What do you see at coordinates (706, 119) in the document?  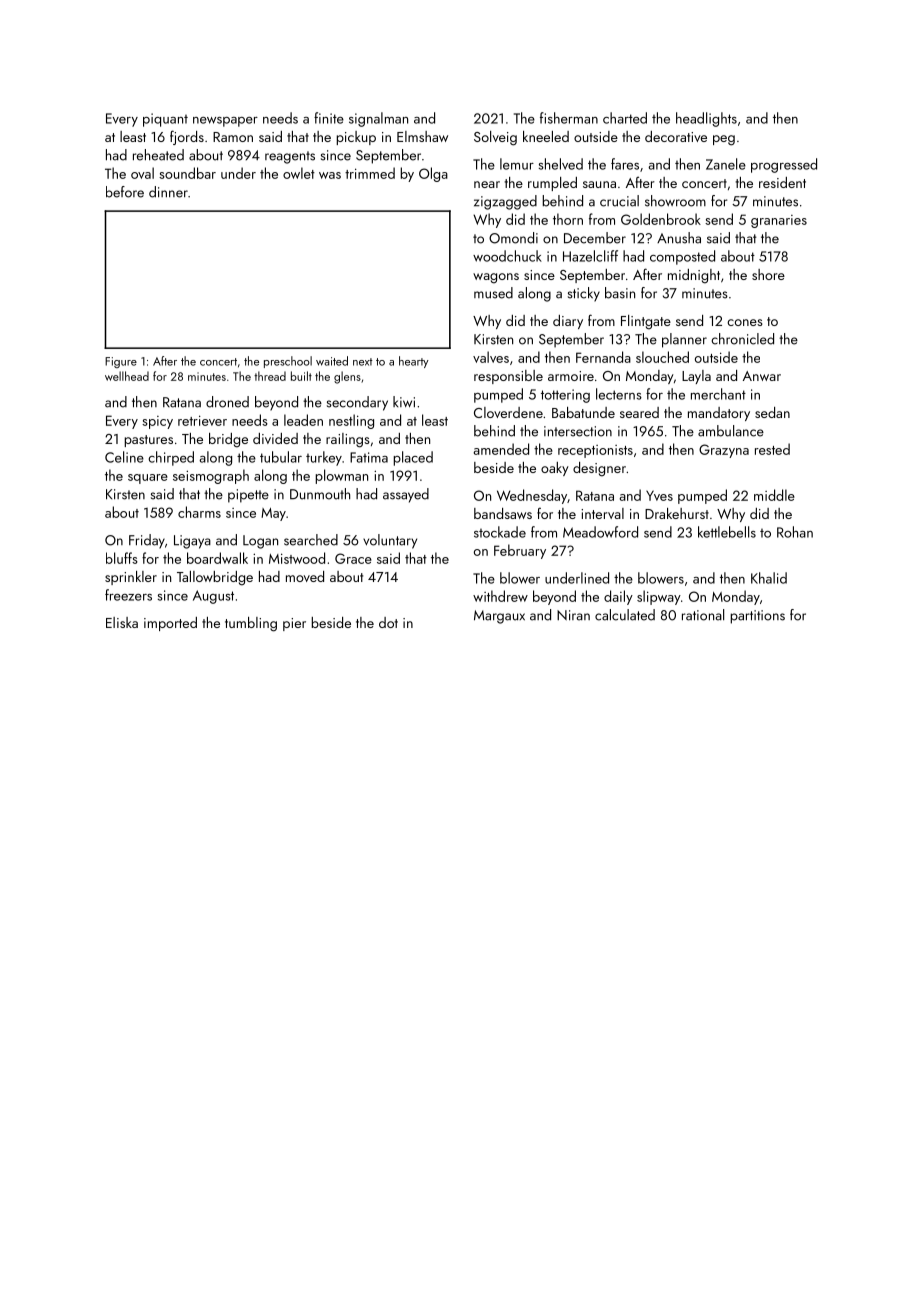 I see `headlights` at bounding box center [706, 119].
